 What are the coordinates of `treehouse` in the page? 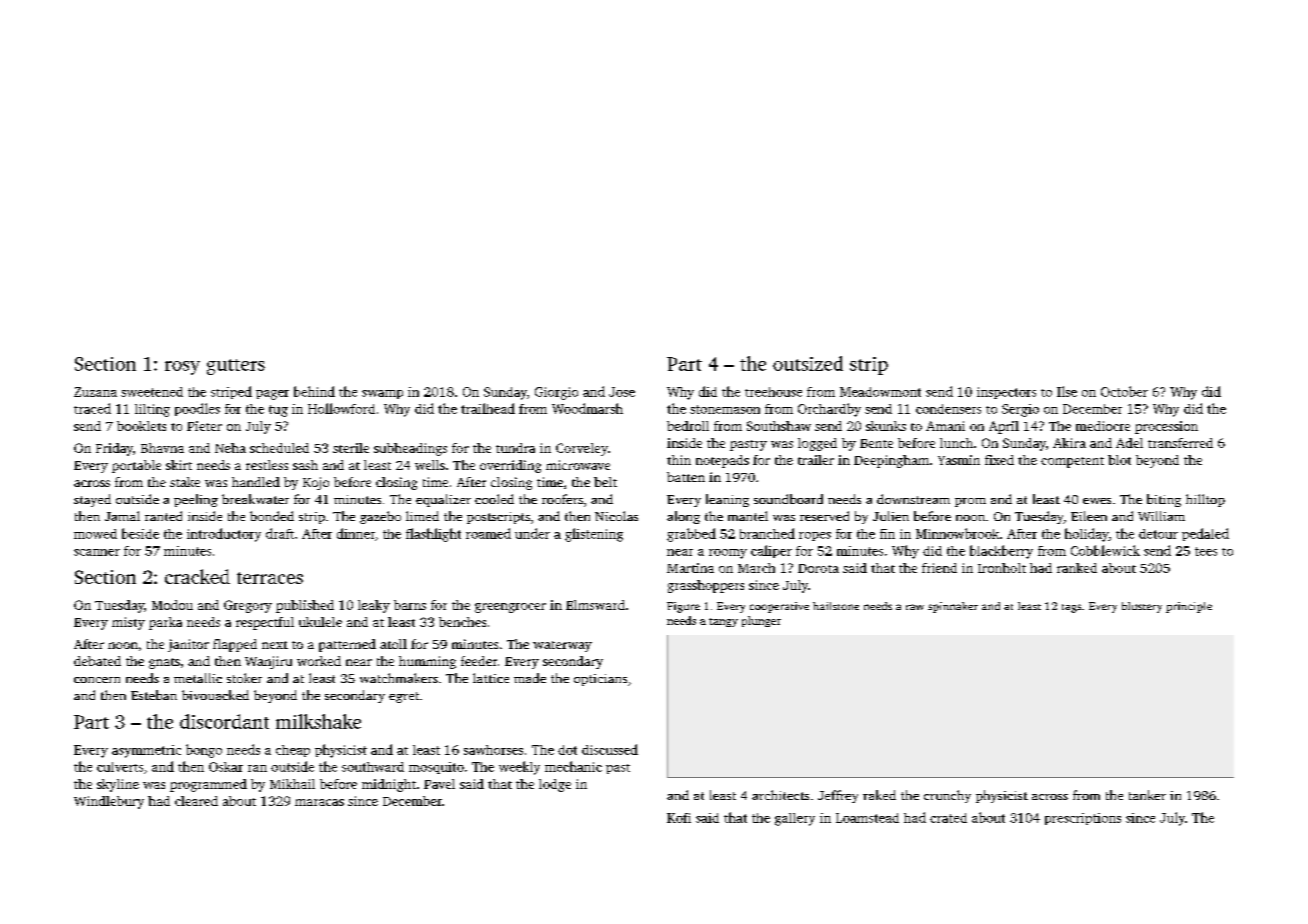 It's located at (773, 392).
